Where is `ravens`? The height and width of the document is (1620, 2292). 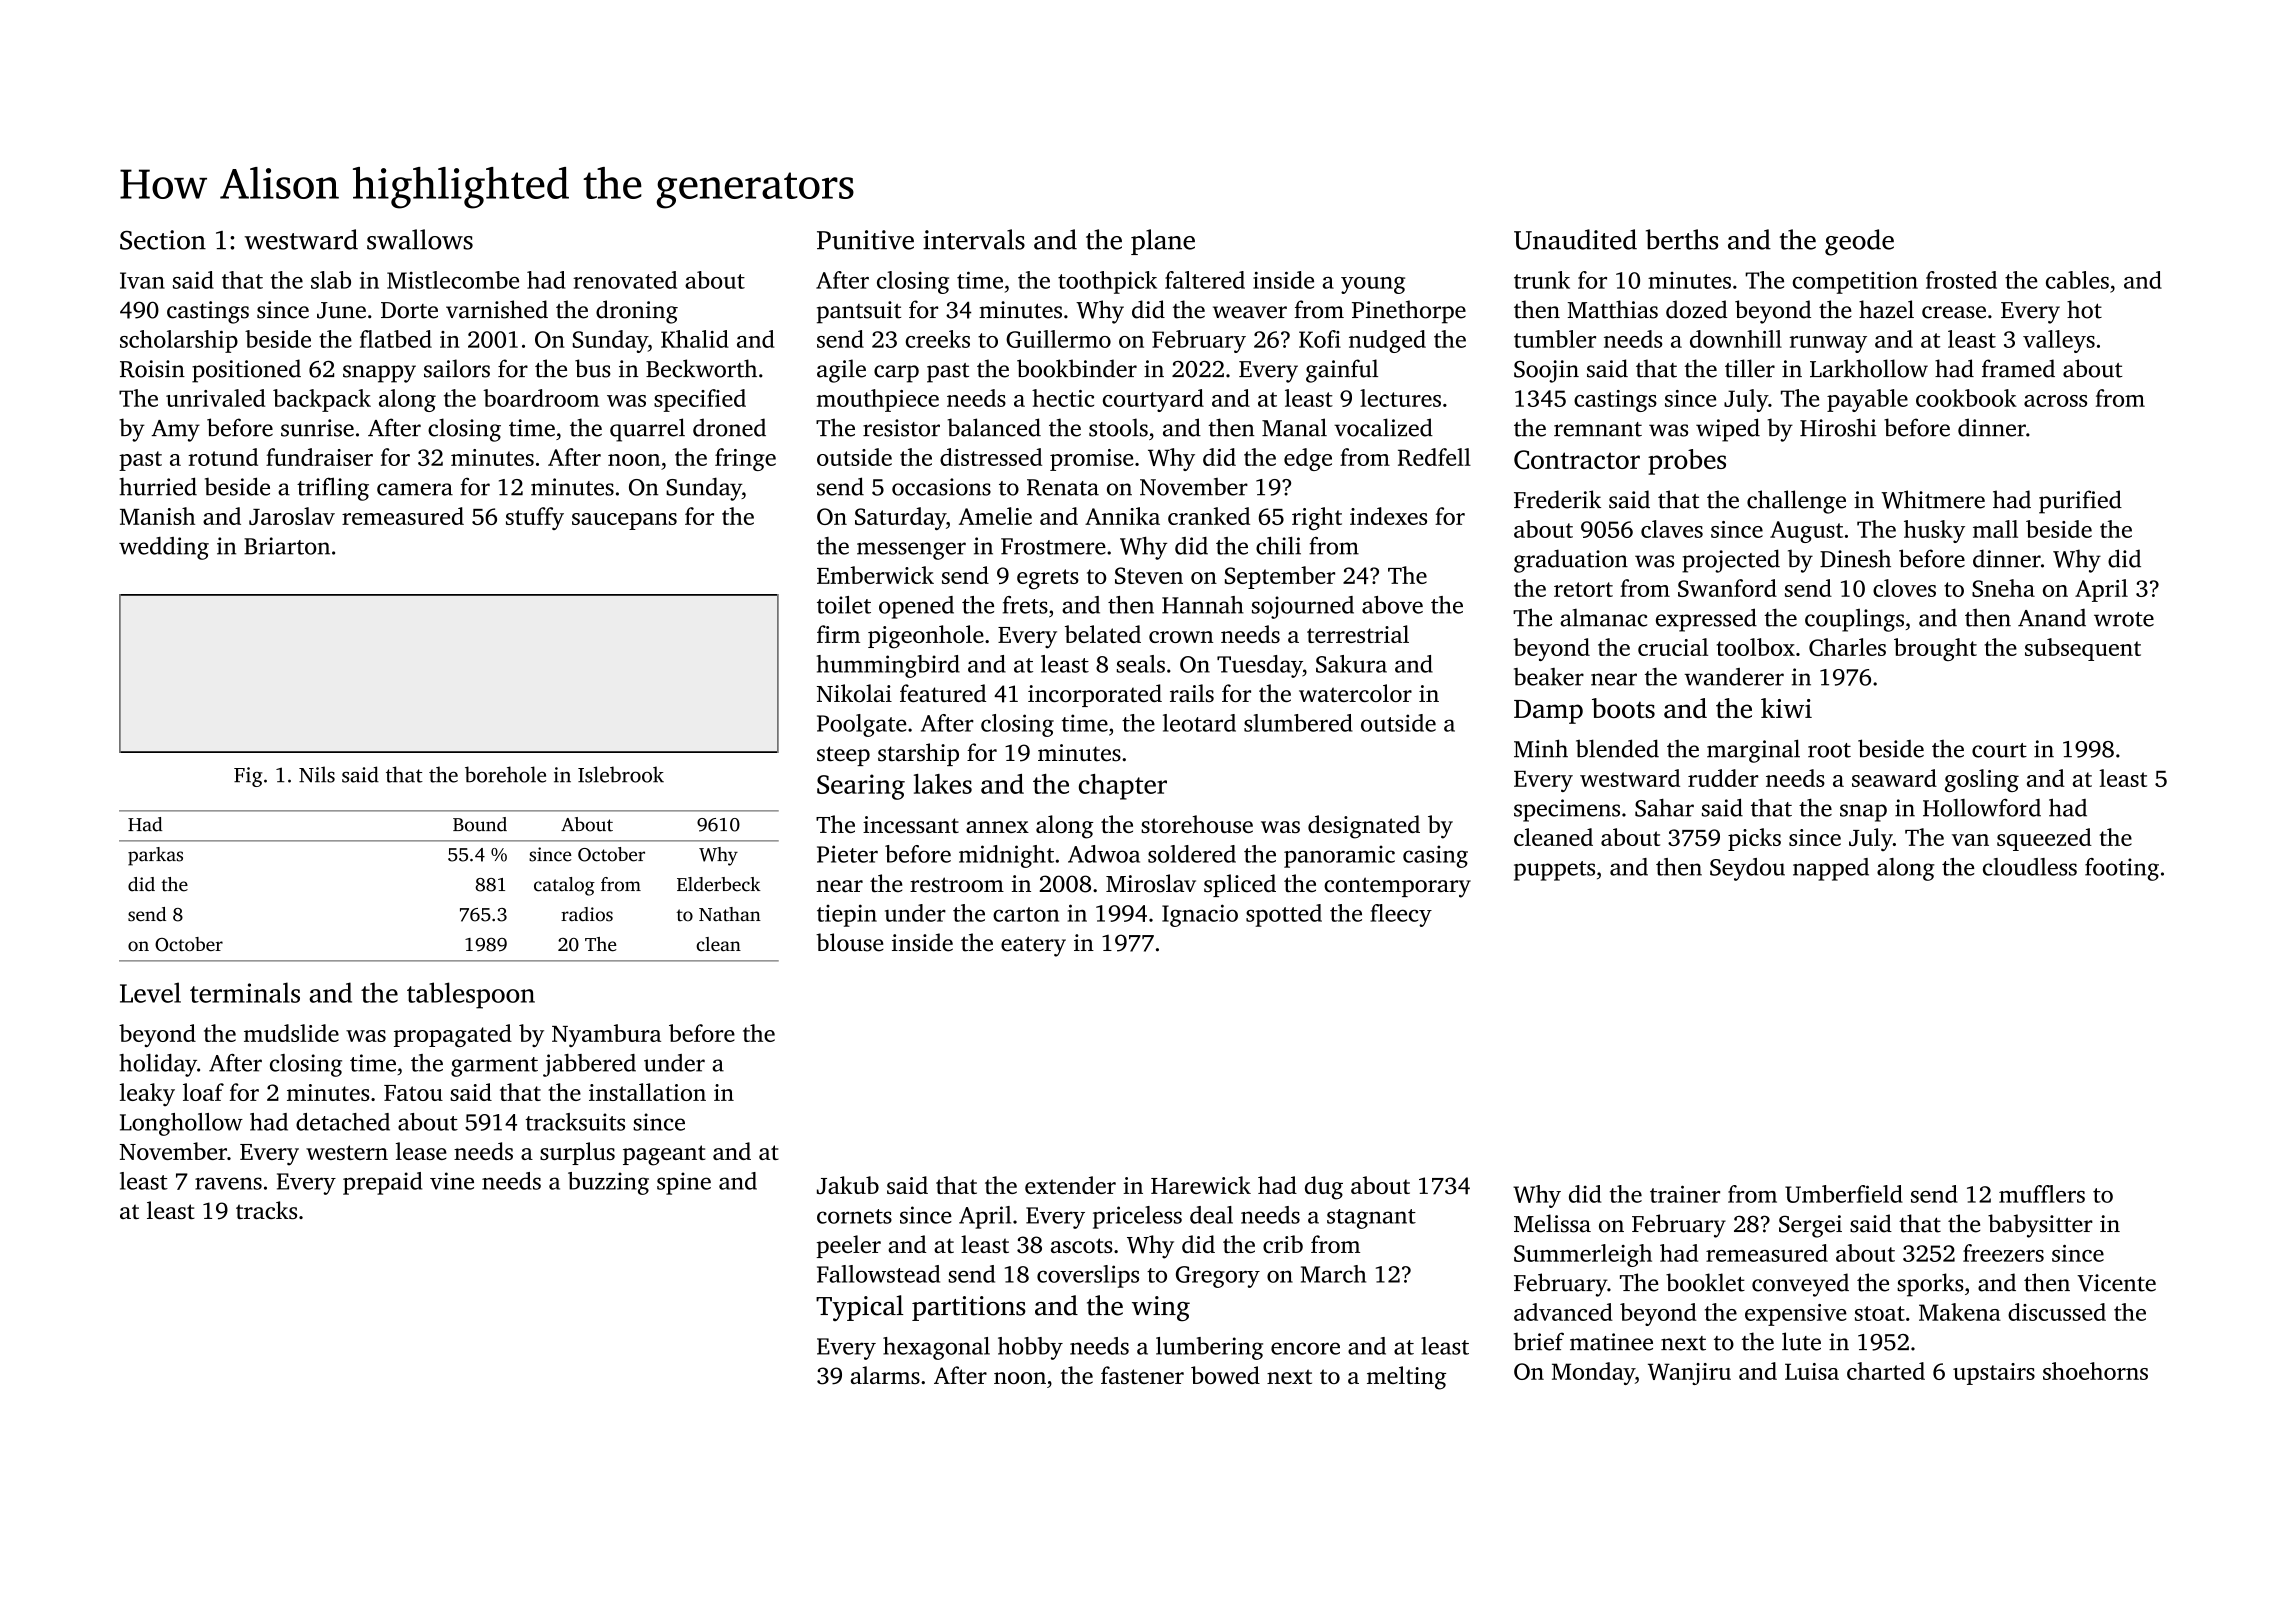
ravens is located at coordinates (228, 1183).
